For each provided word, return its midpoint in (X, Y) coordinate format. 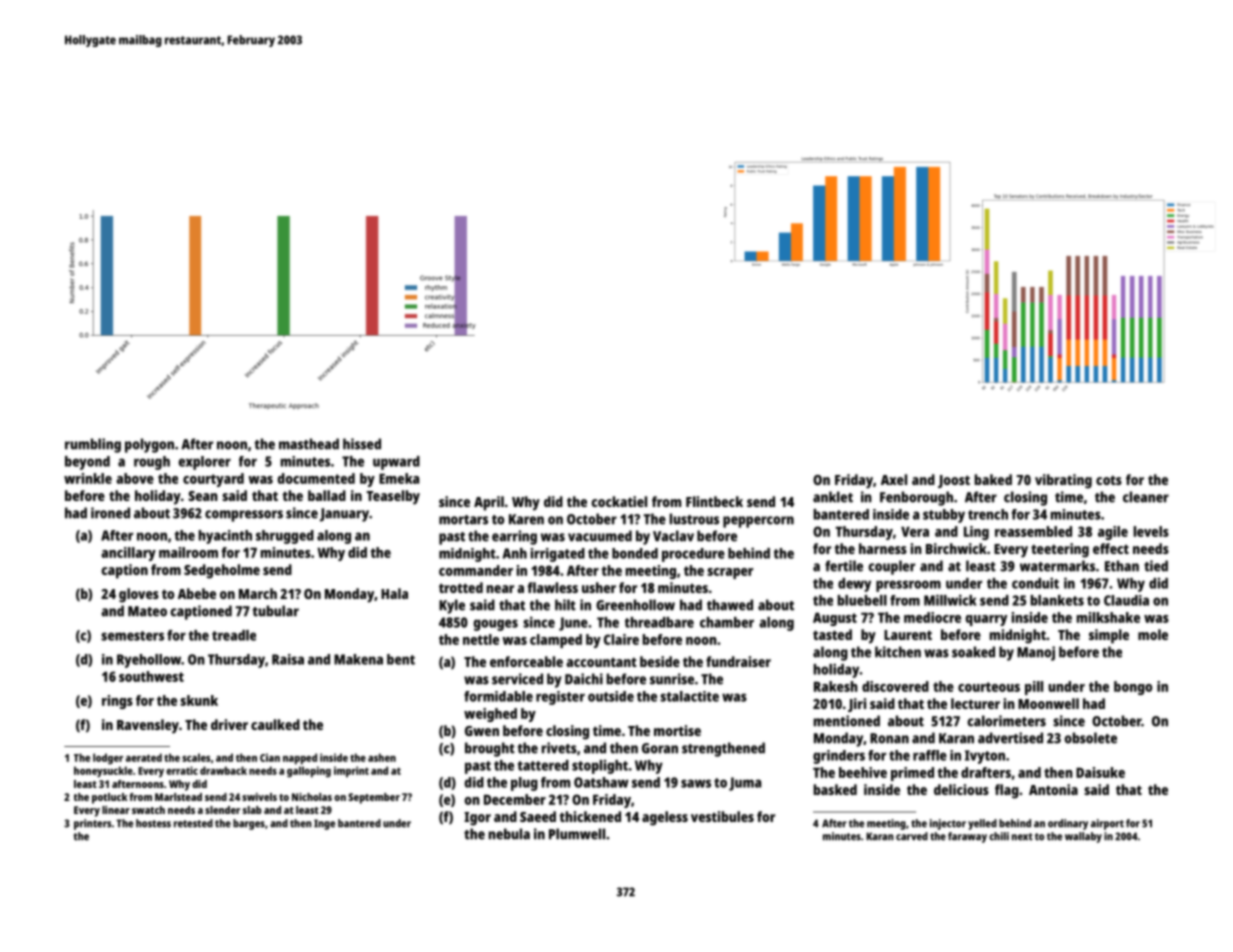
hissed (362, 444)
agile (1113, 533)
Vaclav (673, 536)
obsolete (1091, 738)
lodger (108, 759)
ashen (382, 757)
